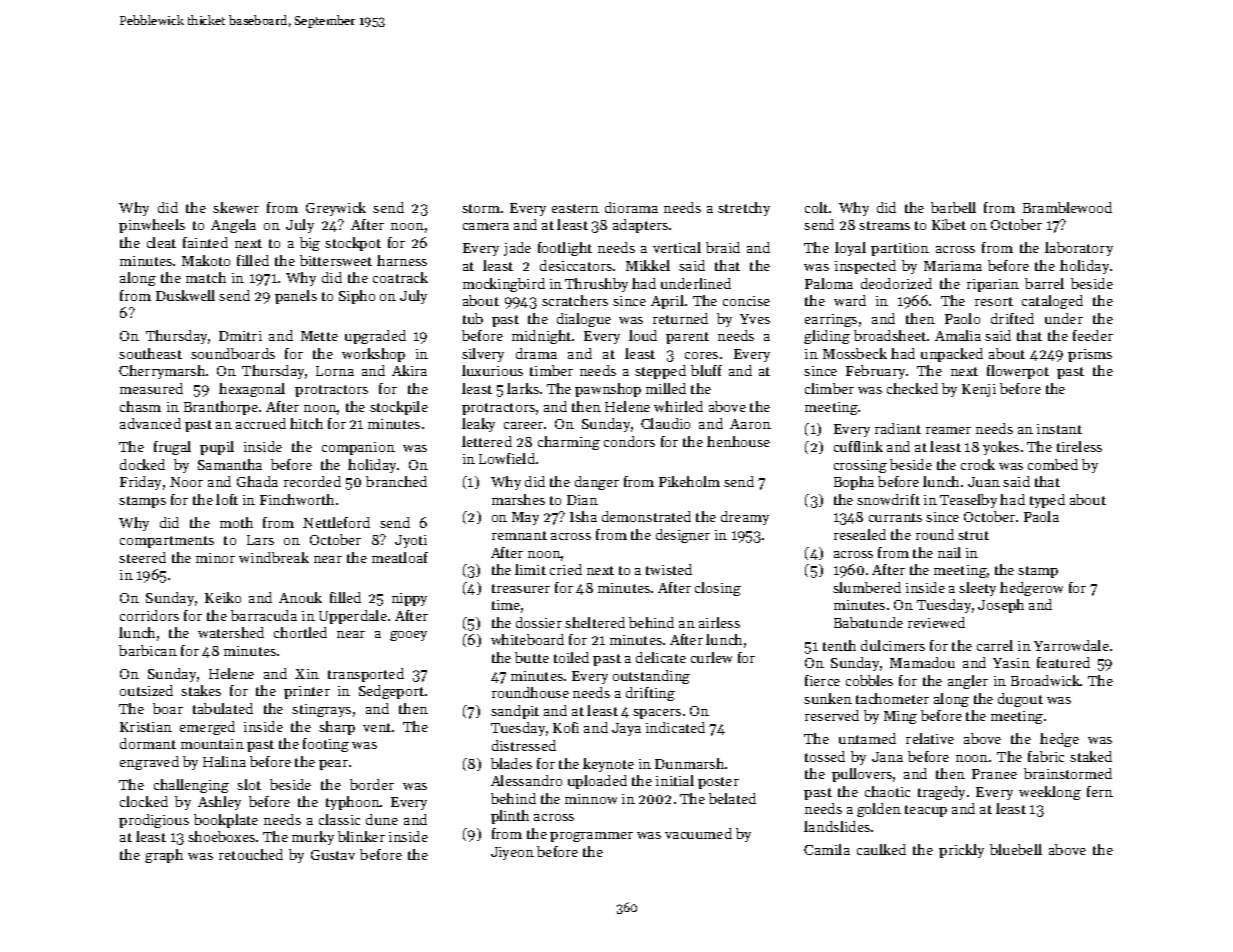 The width and height of the image is (1233, 952). Describe the element at coordinates (689, 481) in the image. I see `Pikeholm` at that location.
